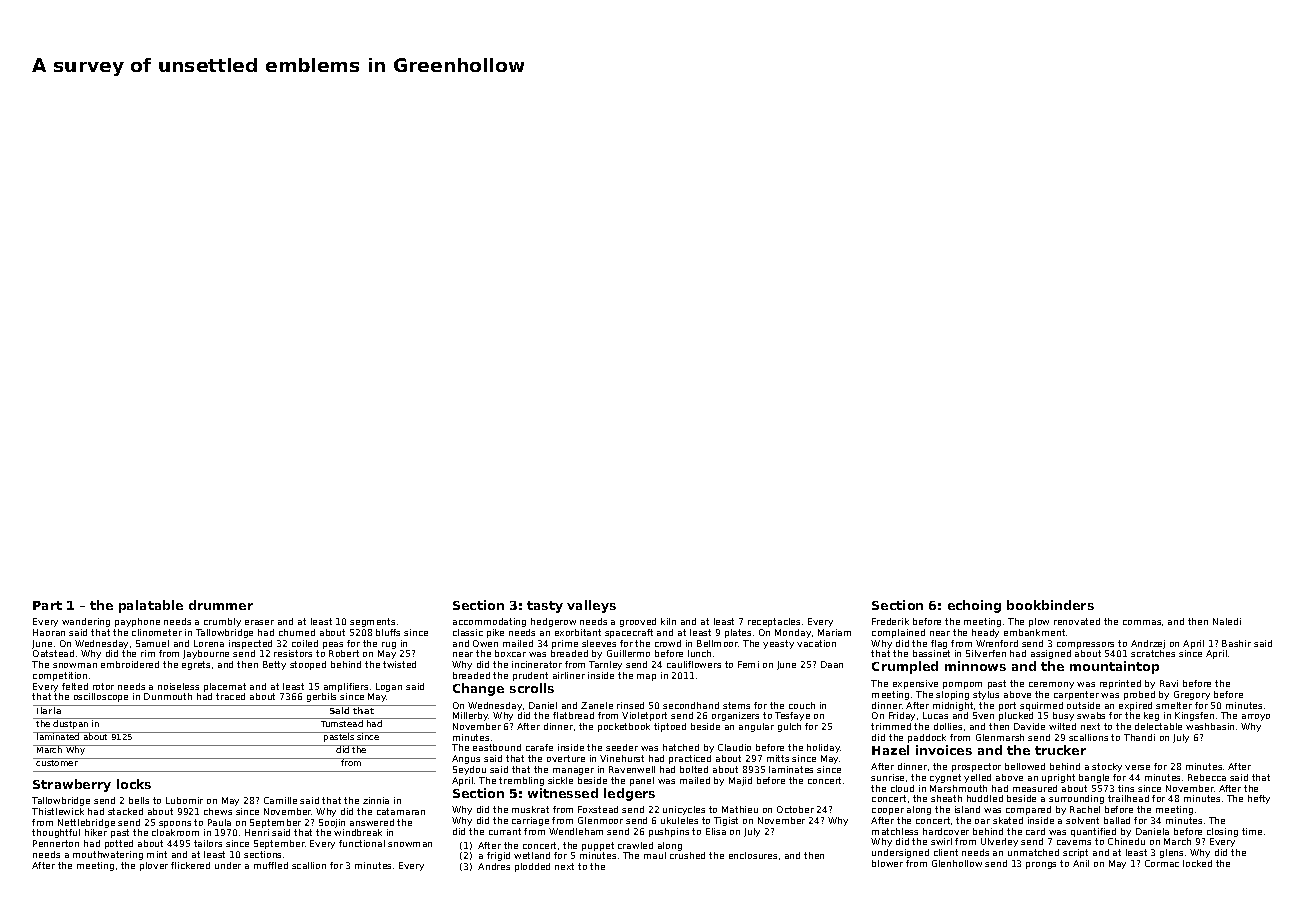 The width and height of the image is (1308, 924). Describe the element at coordinates (134, 784) in the image. I see `locks` at that location.
